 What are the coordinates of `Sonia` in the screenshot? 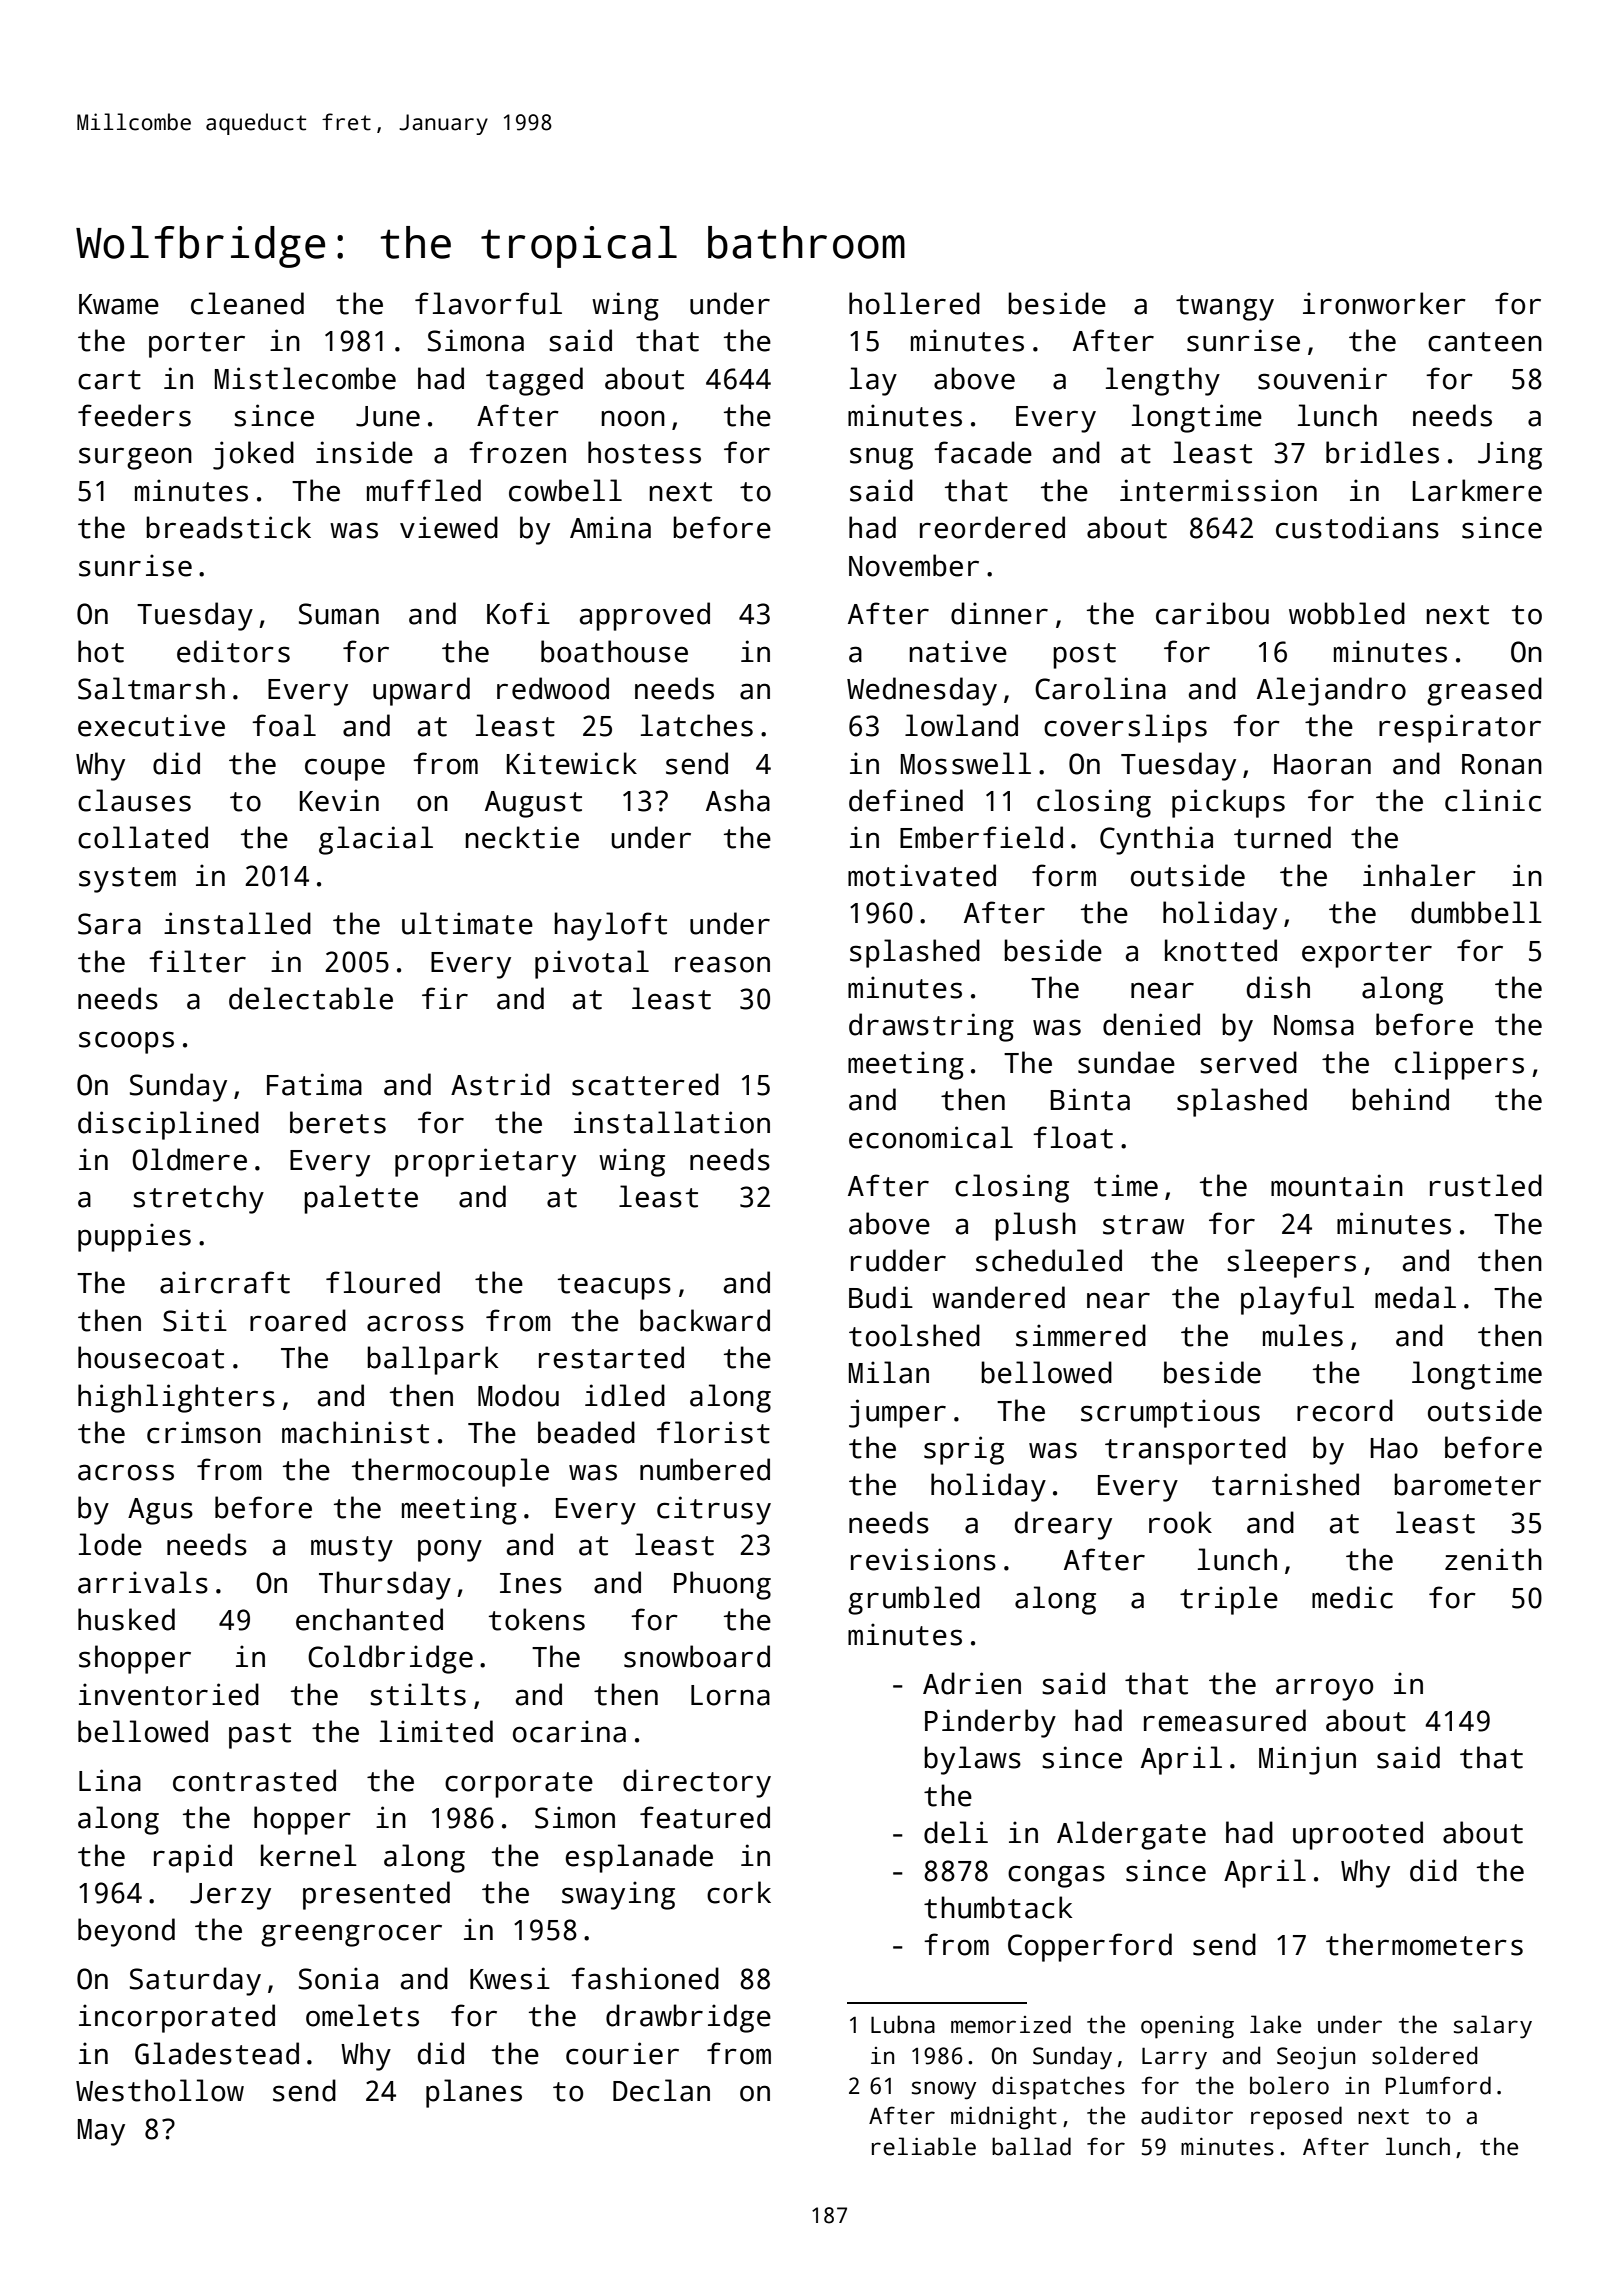 It's located at (338, 1978).
